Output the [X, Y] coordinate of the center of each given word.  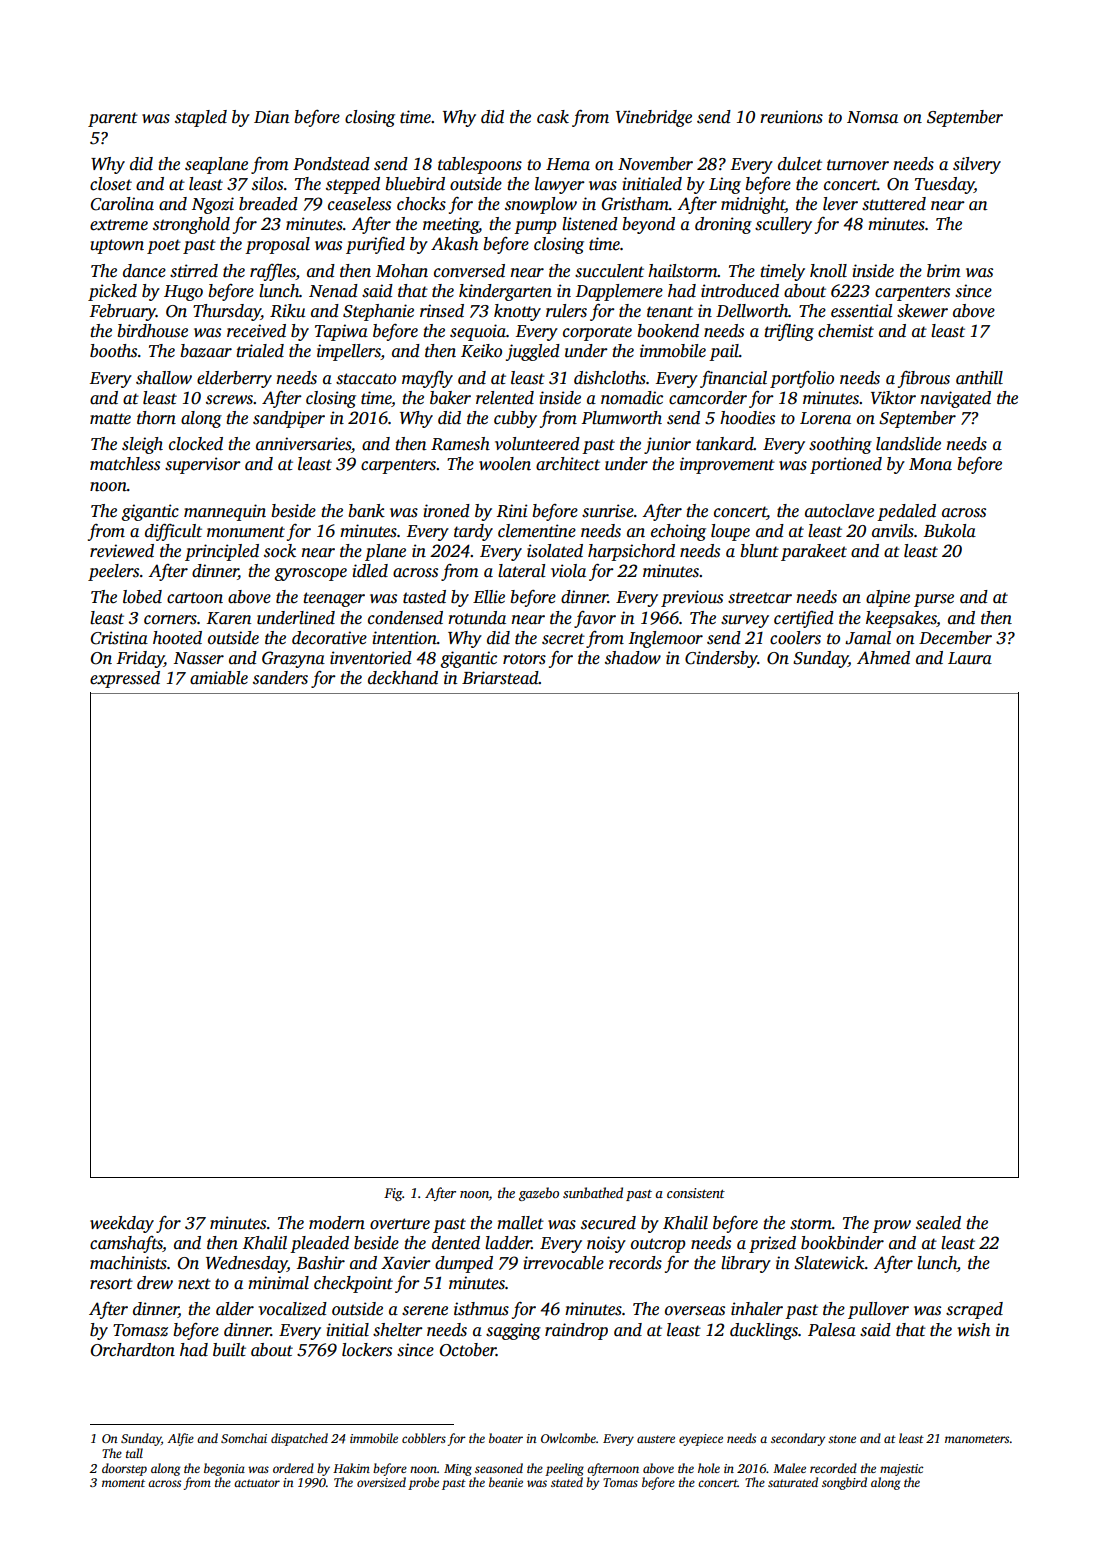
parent [113, 119]
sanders [280, 678]
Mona [930, 464]
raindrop [576, 1331]
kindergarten [505, 292]
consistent [696, 1193]
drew [155, 1283]
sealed [938, 1223]
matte [110, 419]
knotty [517, 312]
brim [944, 271]
